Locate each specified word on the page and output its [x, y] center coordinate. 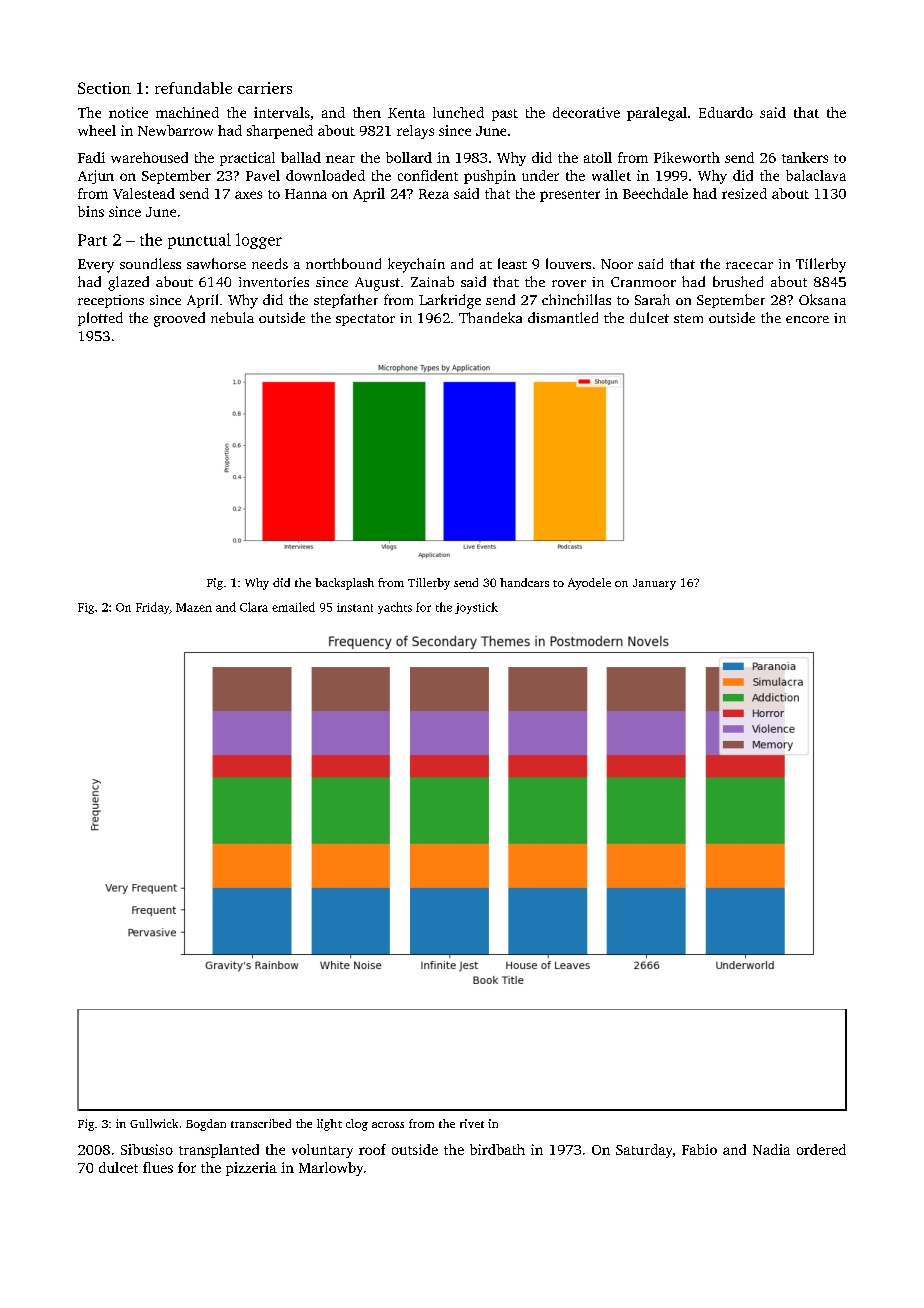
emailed [293, 607]
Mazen [194, 607]
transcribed [261, 1123]
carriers [265, 88]
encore [807, 319]
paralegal [657, 114]
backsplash [344, 584]
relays [415, 132]
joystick [476, 608]
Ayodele [589, 584]
